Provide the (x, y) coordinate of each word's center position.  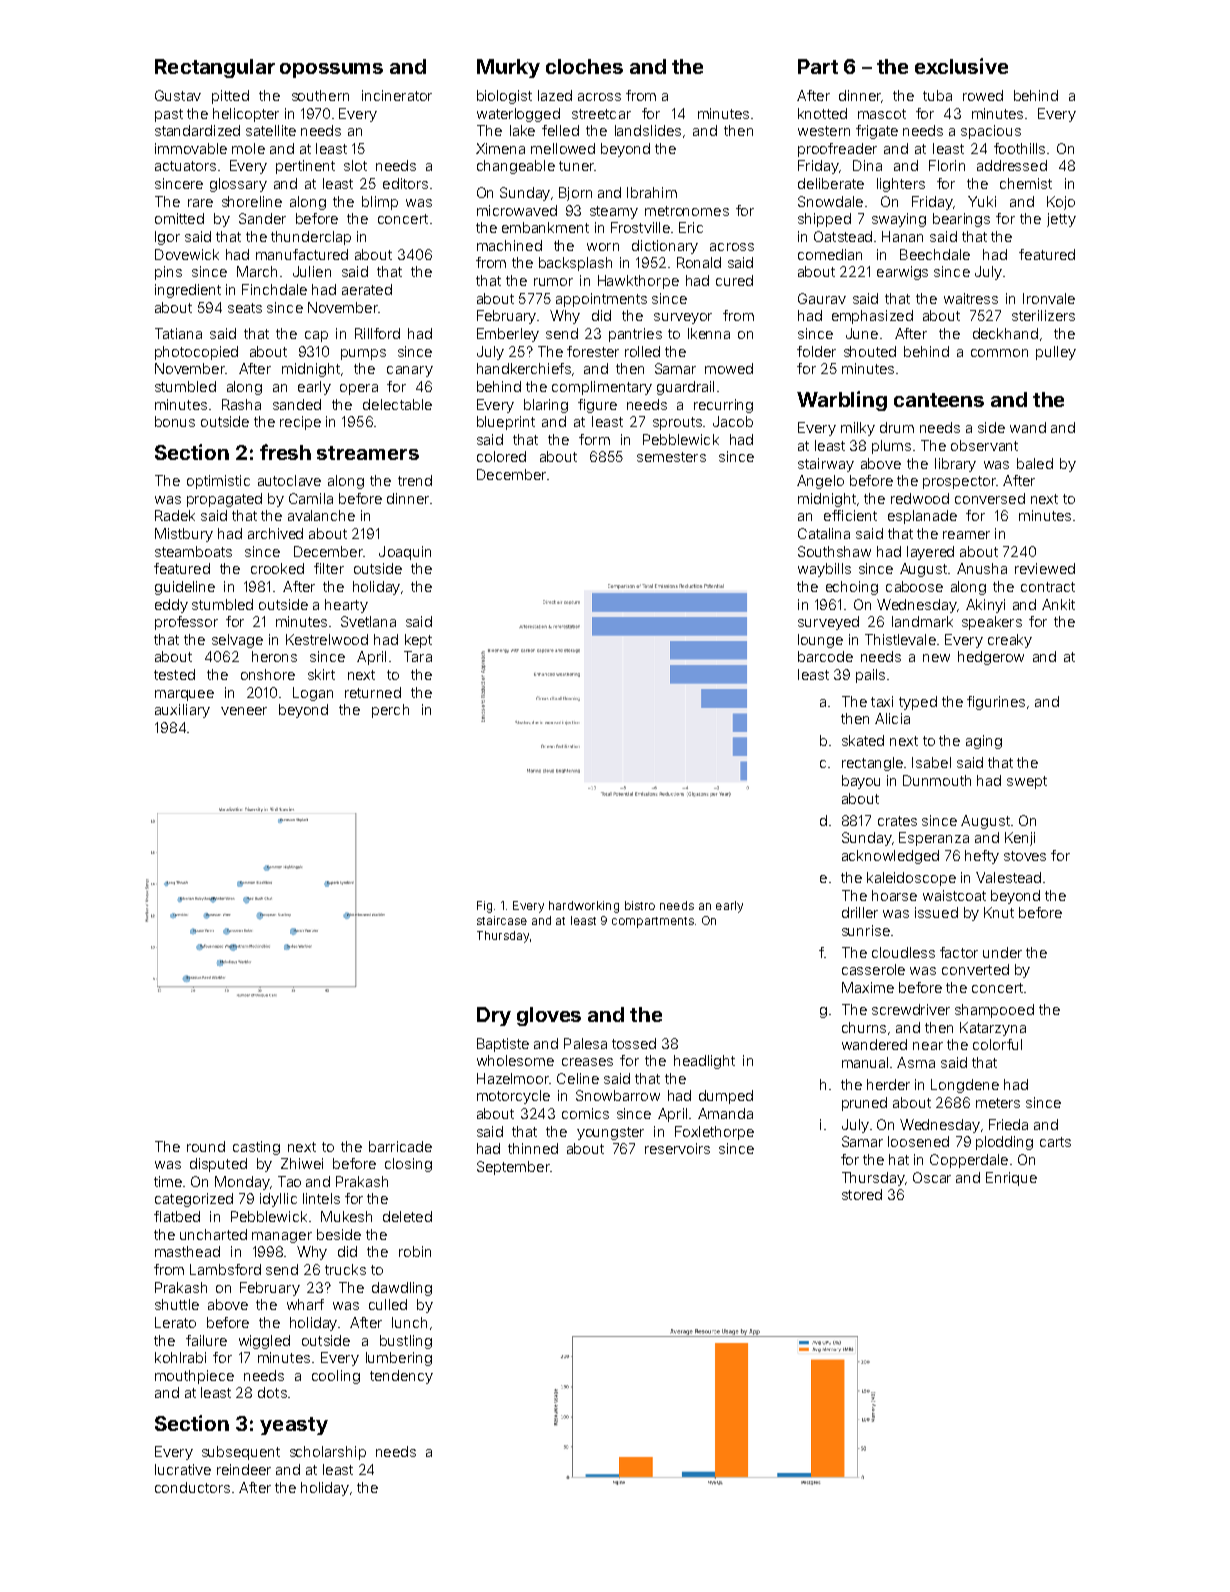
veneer (244, 711)
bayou (861, 782)
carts (1055, 1142)
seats (245, 308)
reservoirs (677, 1148)
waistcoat (954, 895)
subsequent (241, 1453)
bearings (961, 220)
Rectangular (215, 68)
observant (984, 445)
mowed (729, 368)
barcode (825, 656)
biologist (504, 97)
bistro (640, 905)
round (206, 1146)
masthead (187, 1251)
